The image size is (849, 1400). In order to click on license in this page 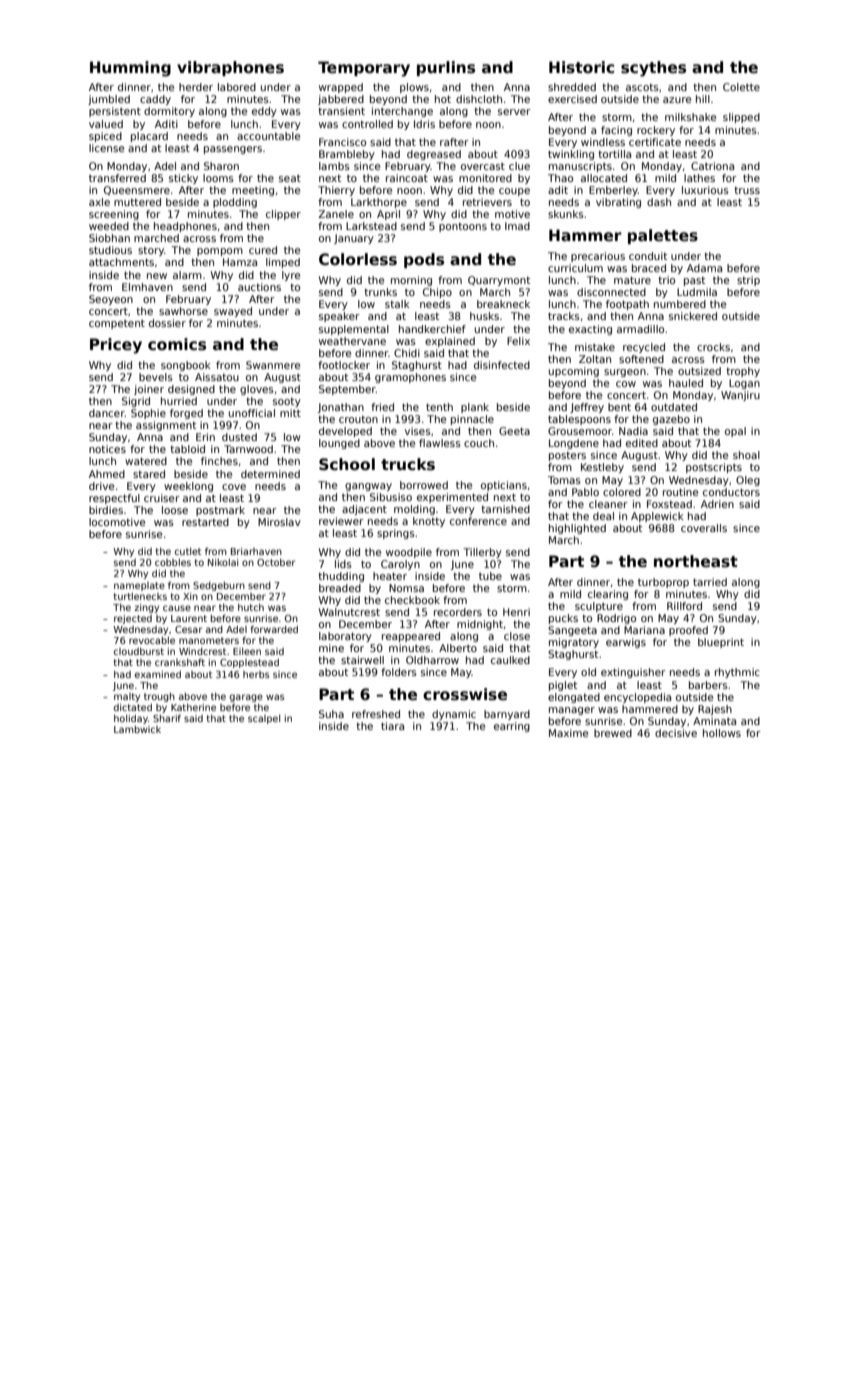, I will do `click(106, 148)`.
